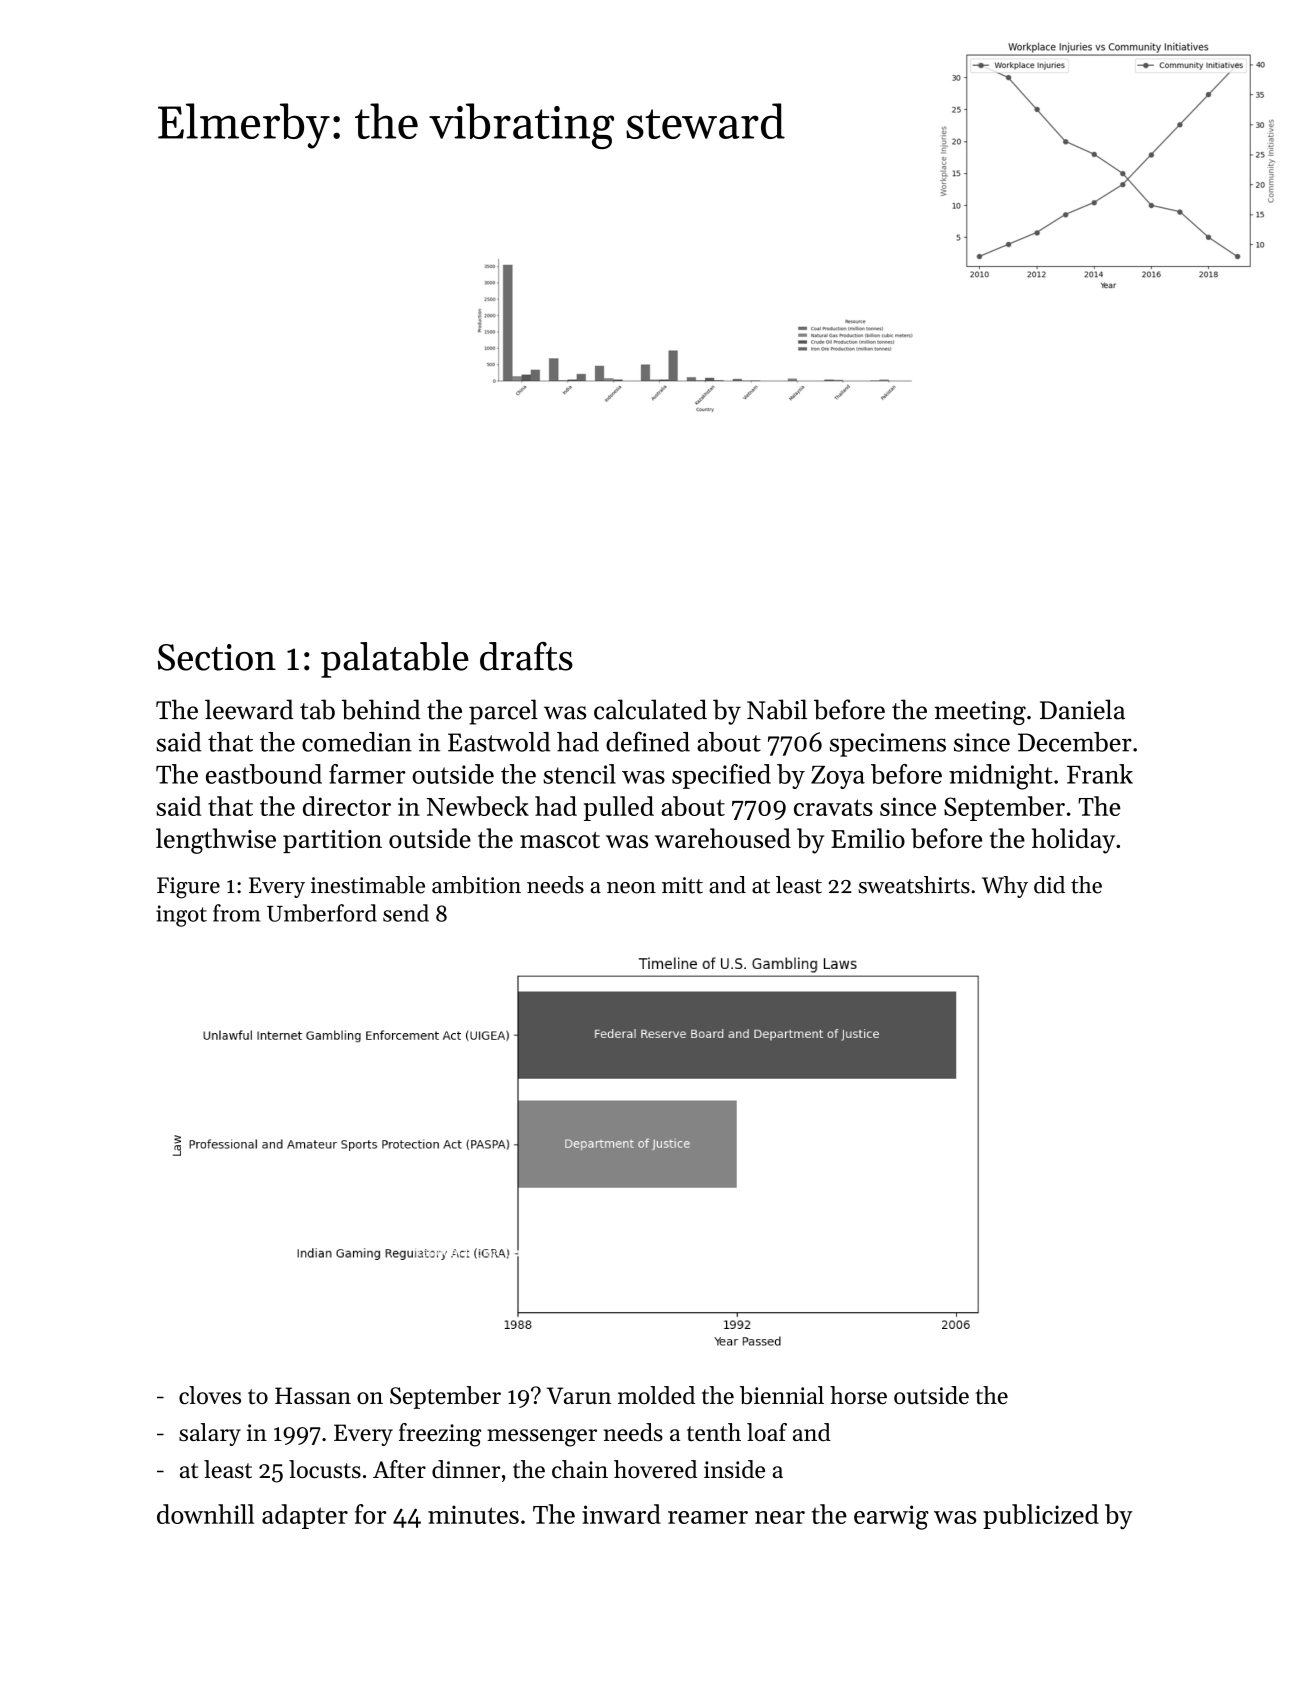 The width and height of the document is (1303, 1686). What do you see at coordinates (216, 841) in the document?
I see `lengthwise` at bounding box center [216, 841].
